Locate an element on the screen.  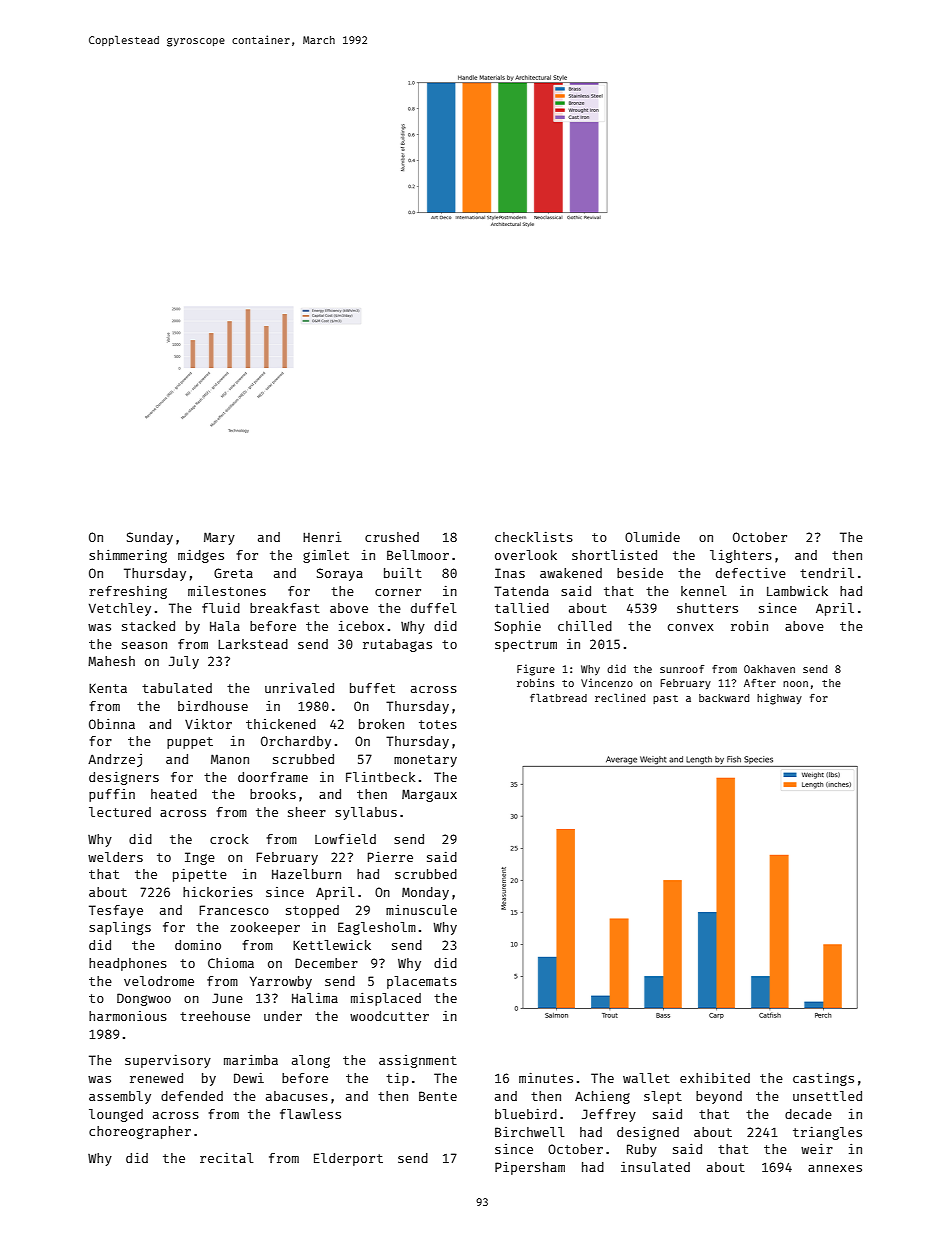
unrivaled is located at coordinates (299, 687).
